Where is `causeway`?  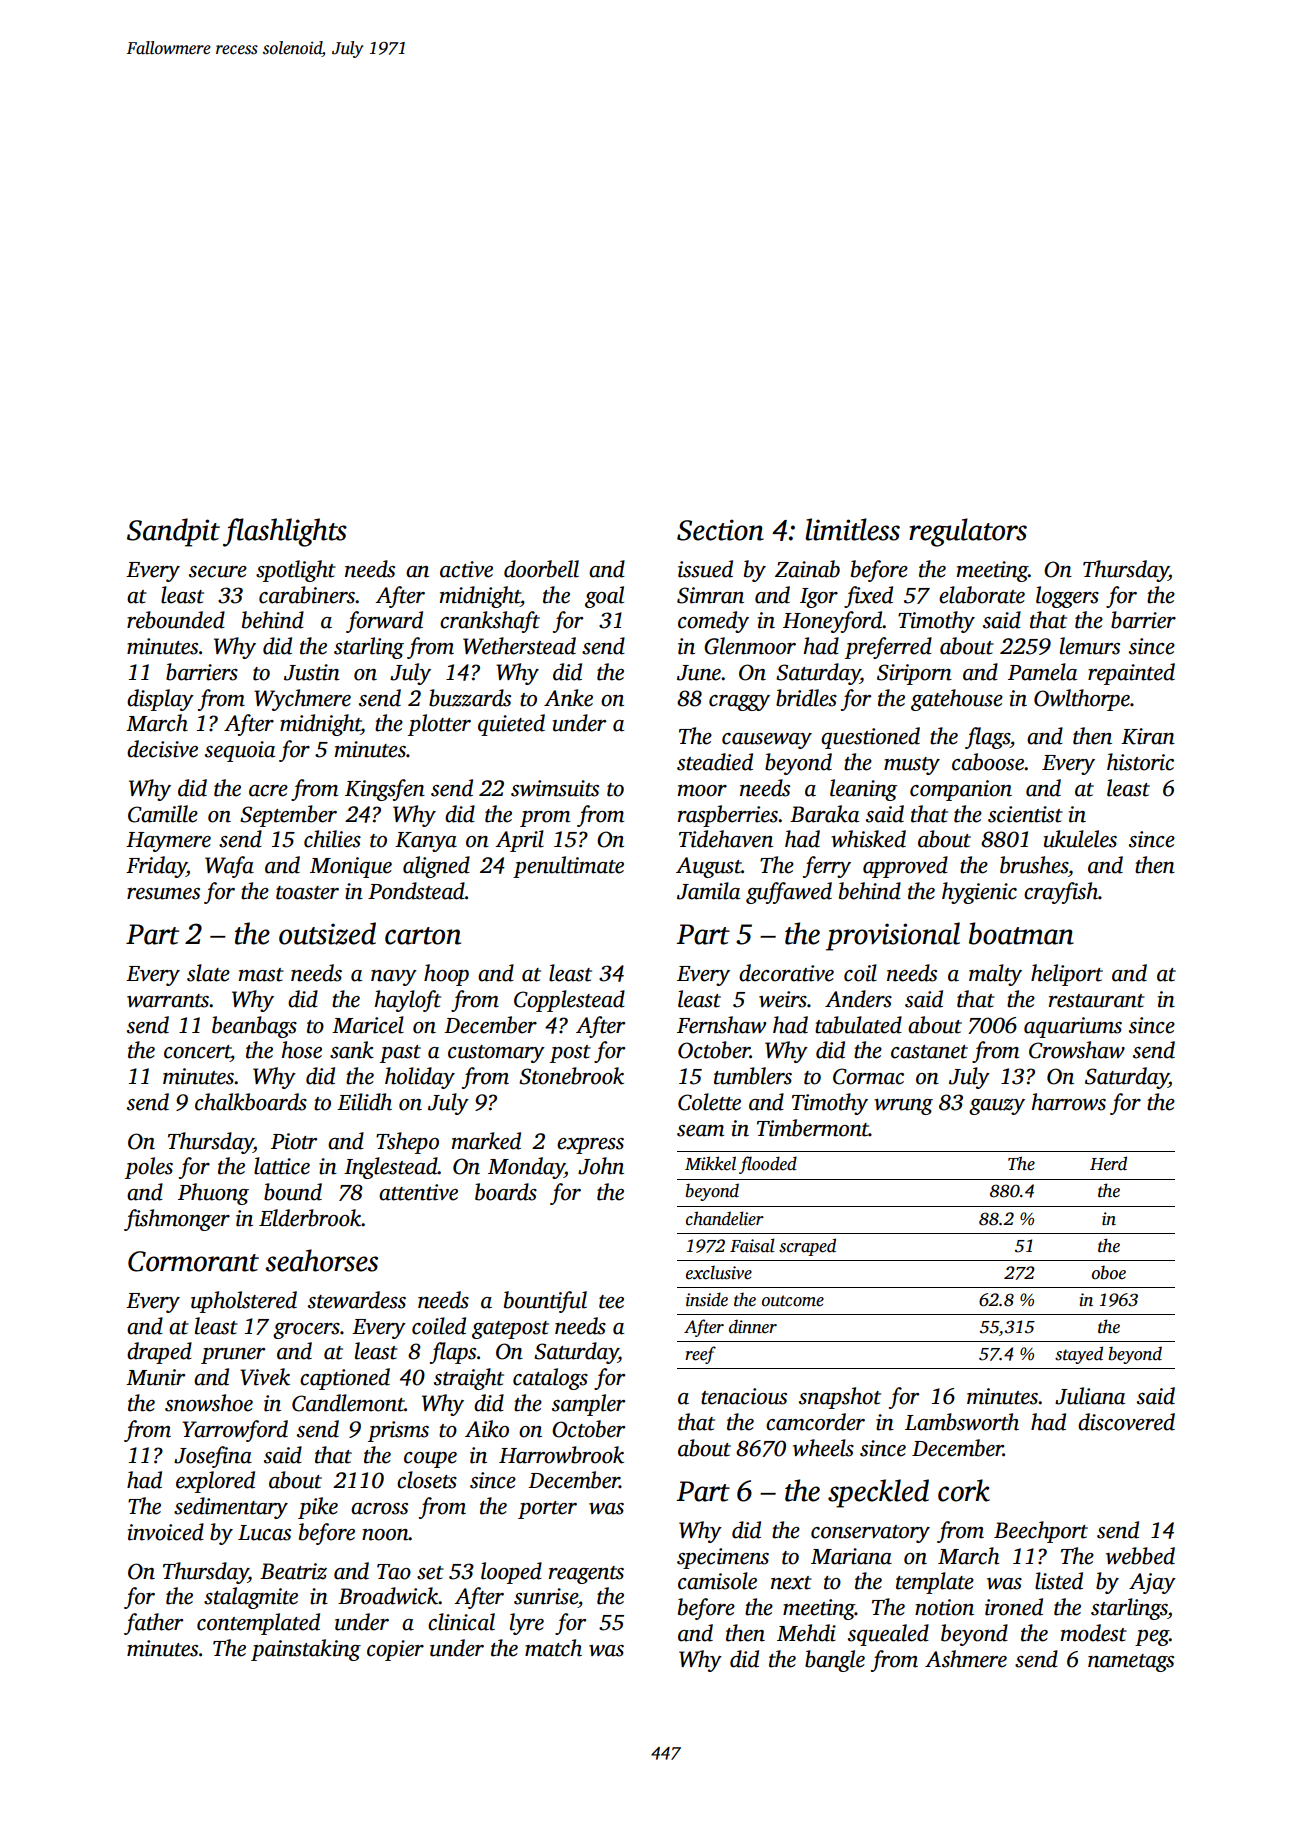
causeway is located at coordinates (767, 741).
